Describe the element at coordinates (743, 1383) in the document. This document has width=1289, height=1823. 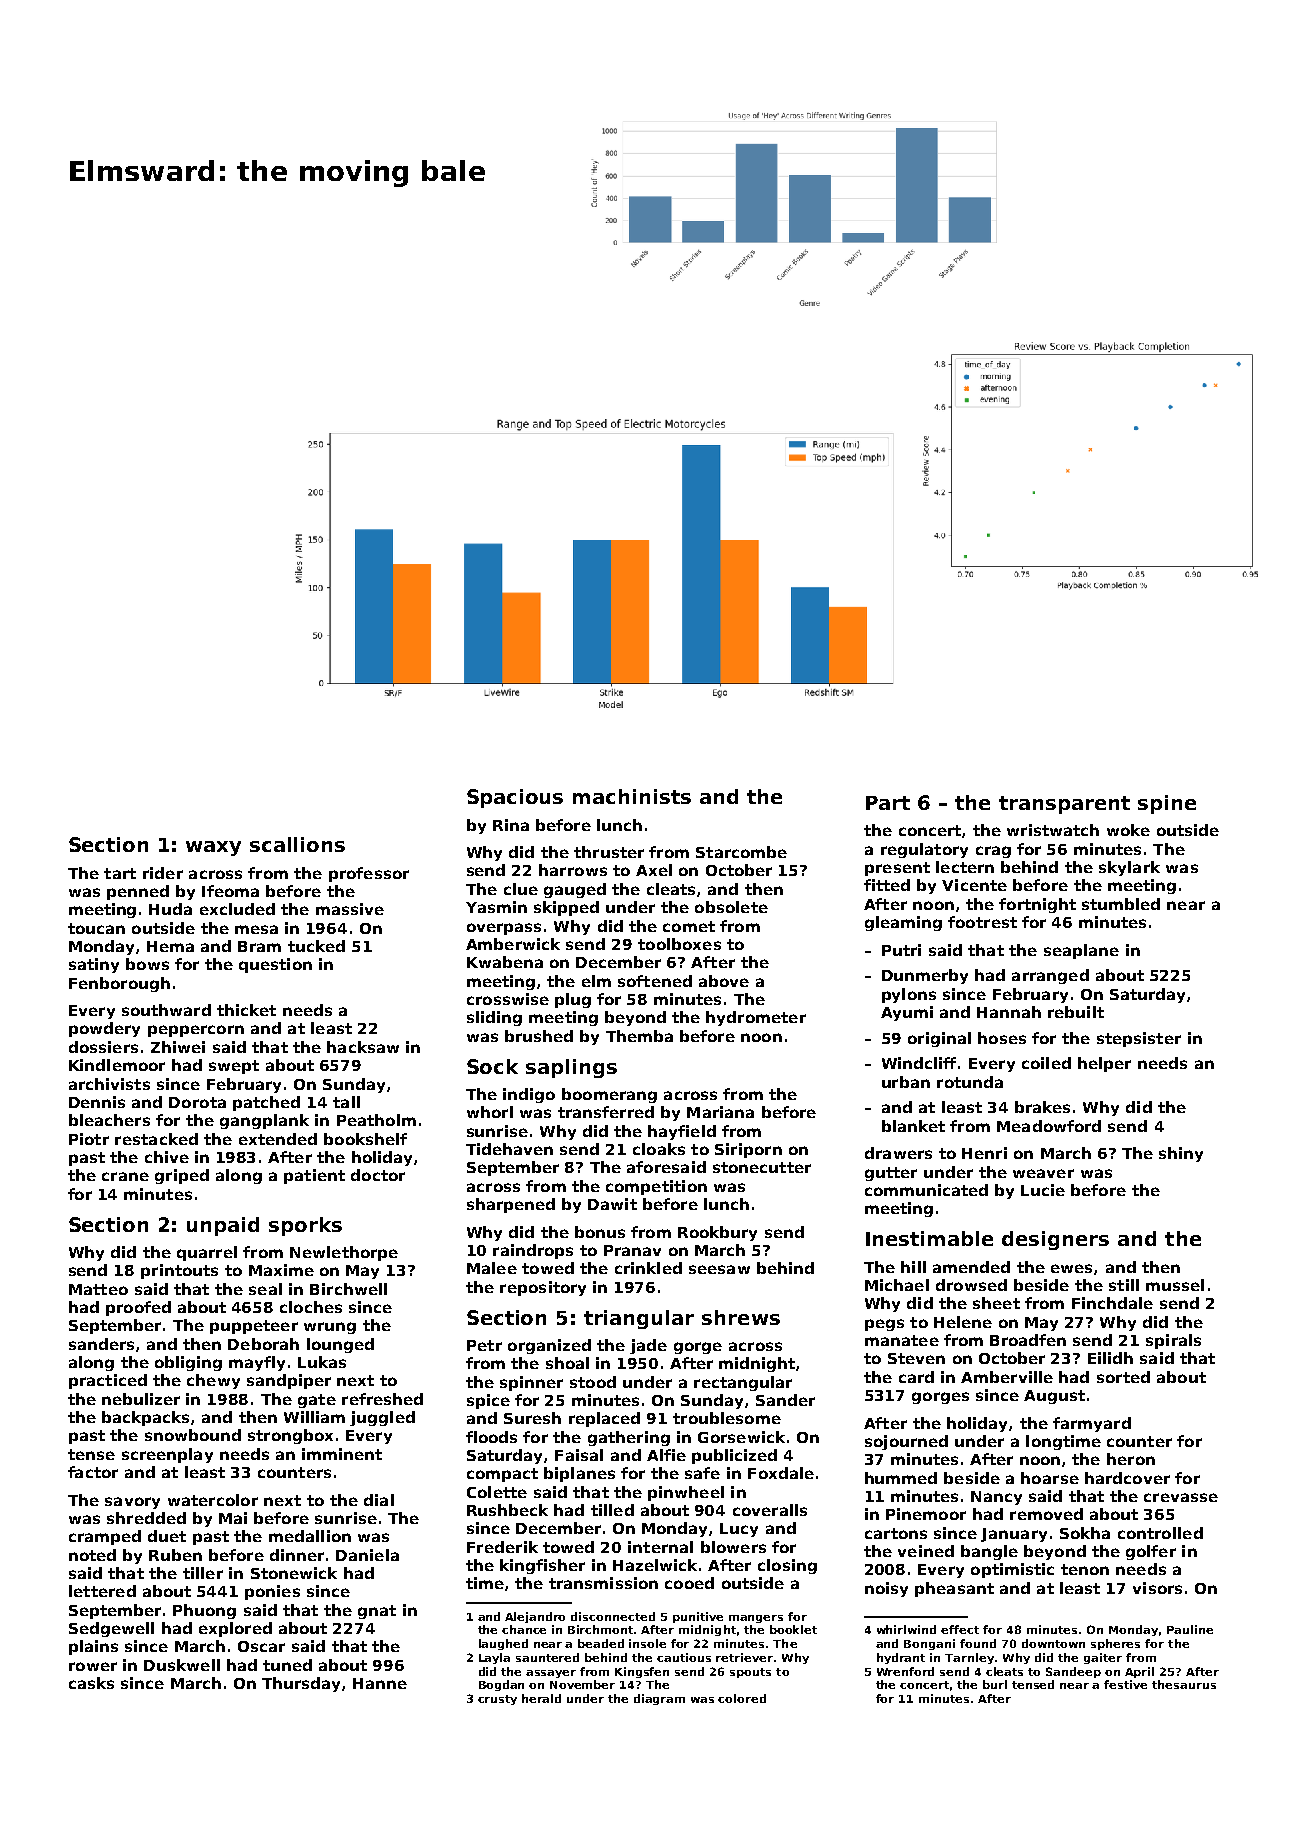
I see `rectangular` at that location.
